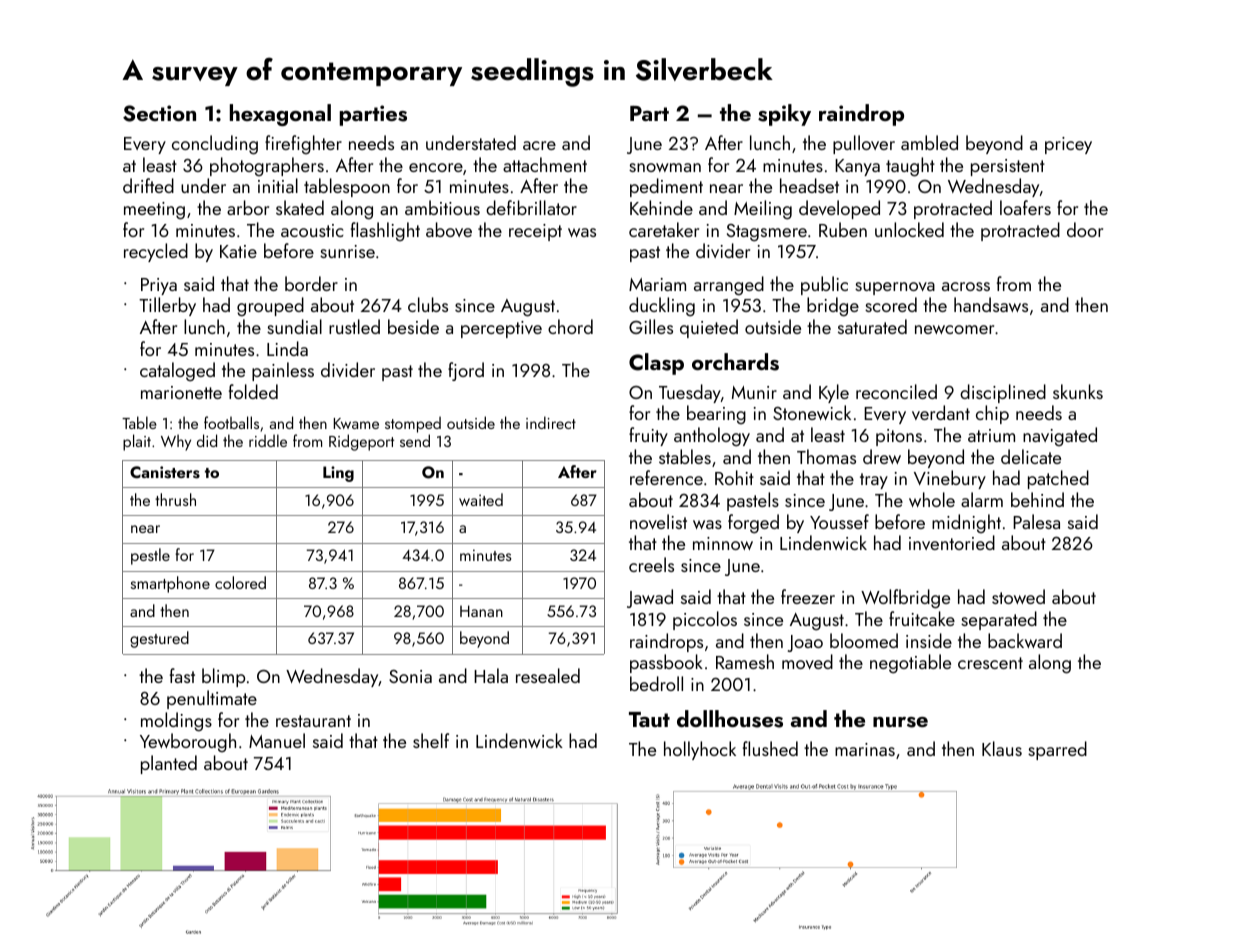 This screenshot has height=952, width=1233. I want to click on firefighter, so click(303, 144).
